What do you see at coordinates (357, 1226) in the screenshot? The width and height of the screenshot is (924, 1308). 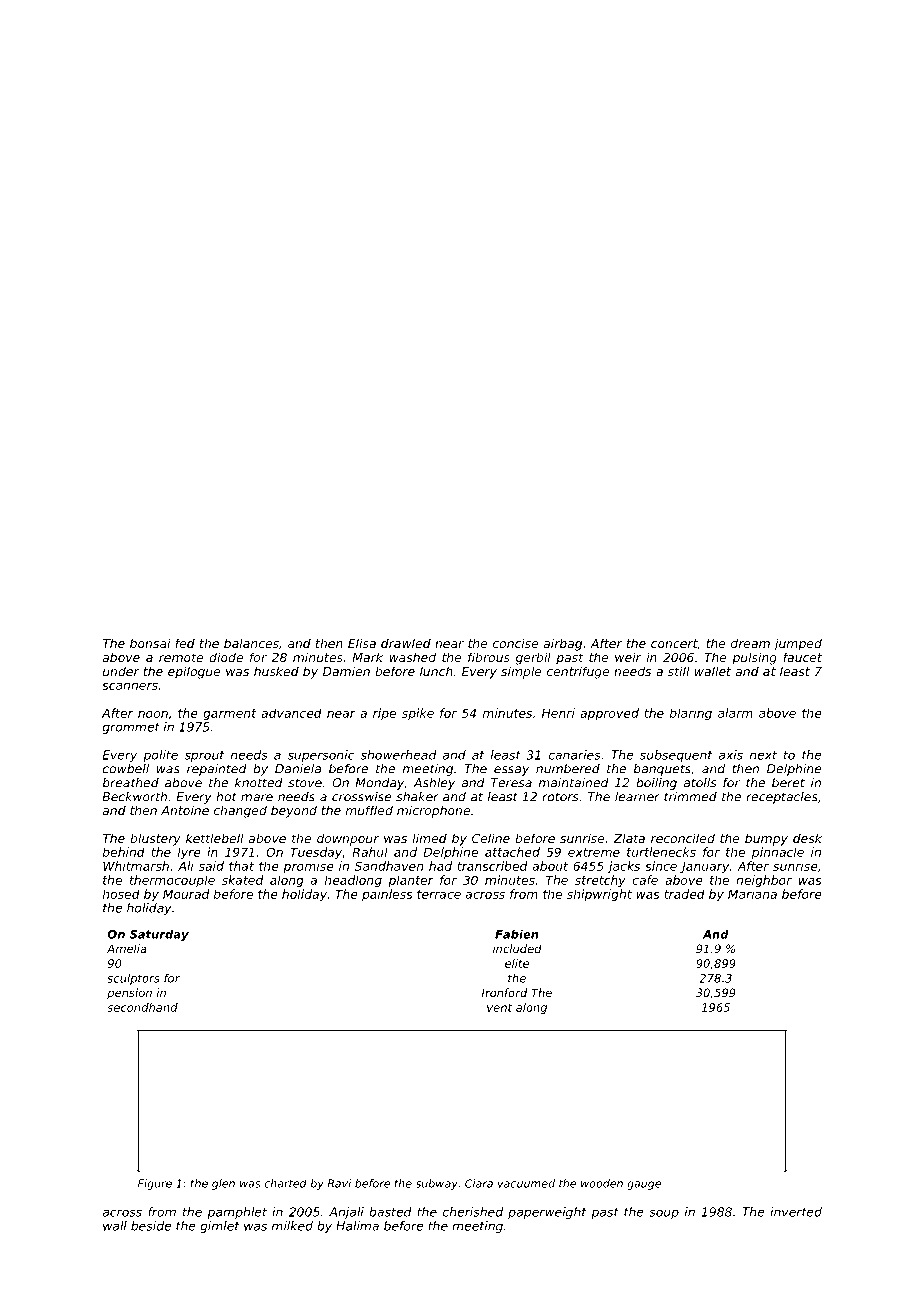 I see `Halima` at bounding box center [357, 1226].
